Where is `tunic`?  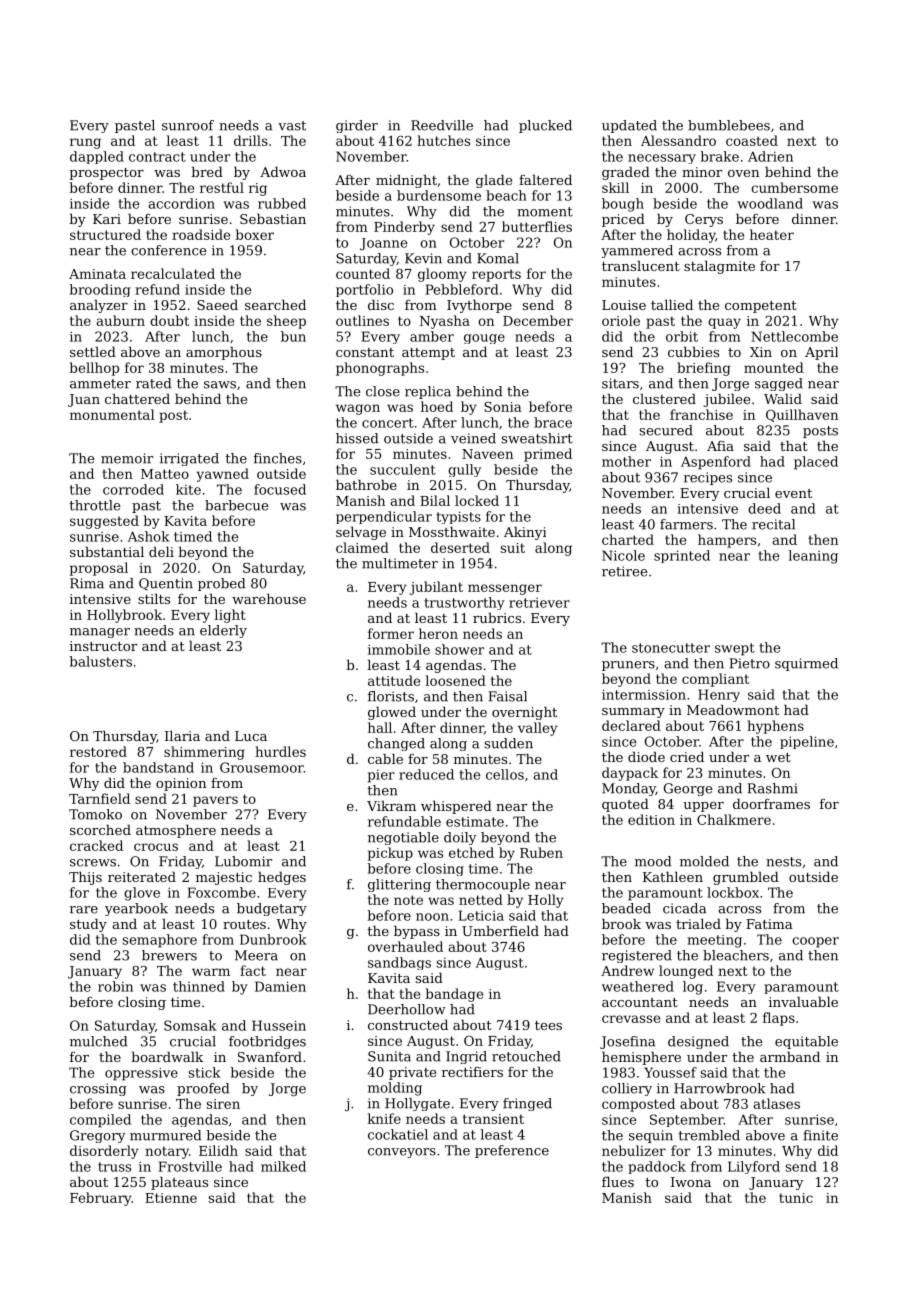
tunic is located at coordinates (796, 1198).
